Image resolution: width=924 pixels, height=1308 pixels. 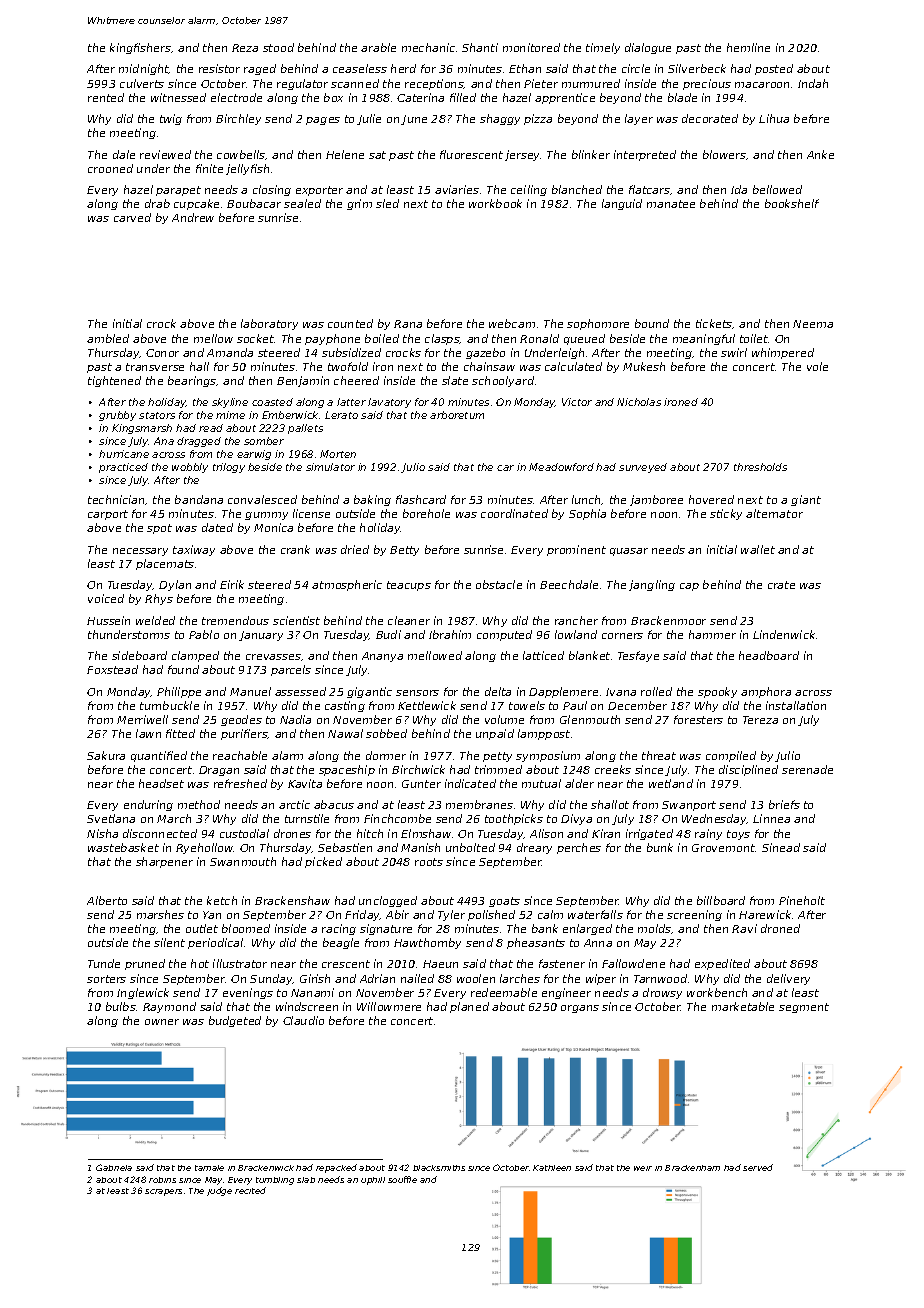 What do you see at coordinates (278, 47) in the screenshot?
I see `stood` at bounding box center [278, 47].
